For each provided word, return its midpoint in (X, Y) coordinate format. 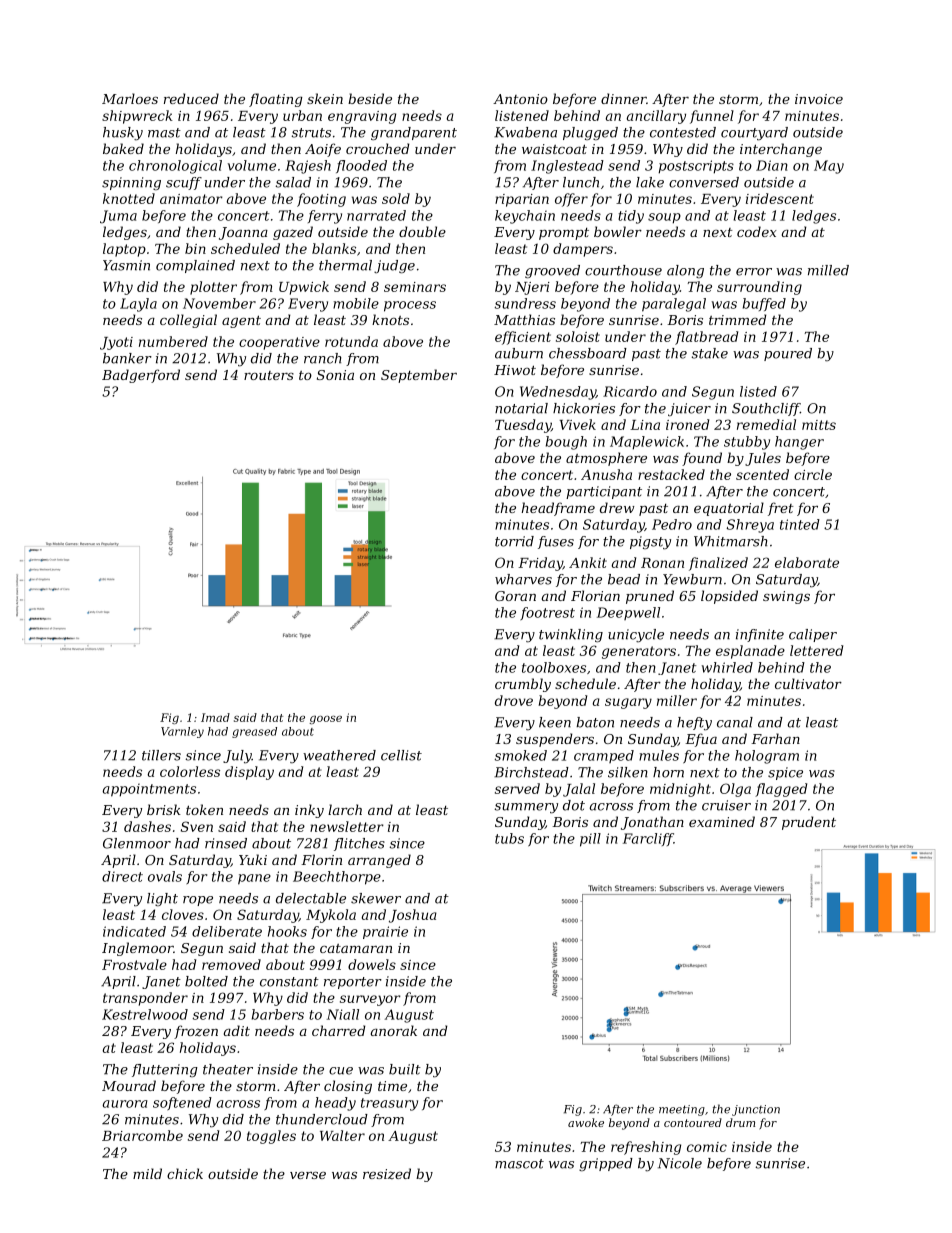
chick (185, 1173)
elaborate (807, 562)
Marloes (130, 98)
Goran (515, 596)
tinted (800, 524)
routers (269, 375)
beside (370, 98)
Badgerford (141, 376)
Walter (342, 1135)
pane (254, 879)
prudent (809, 823)
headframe (558, 509)
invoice (819, 99)
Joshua (413, 916)
